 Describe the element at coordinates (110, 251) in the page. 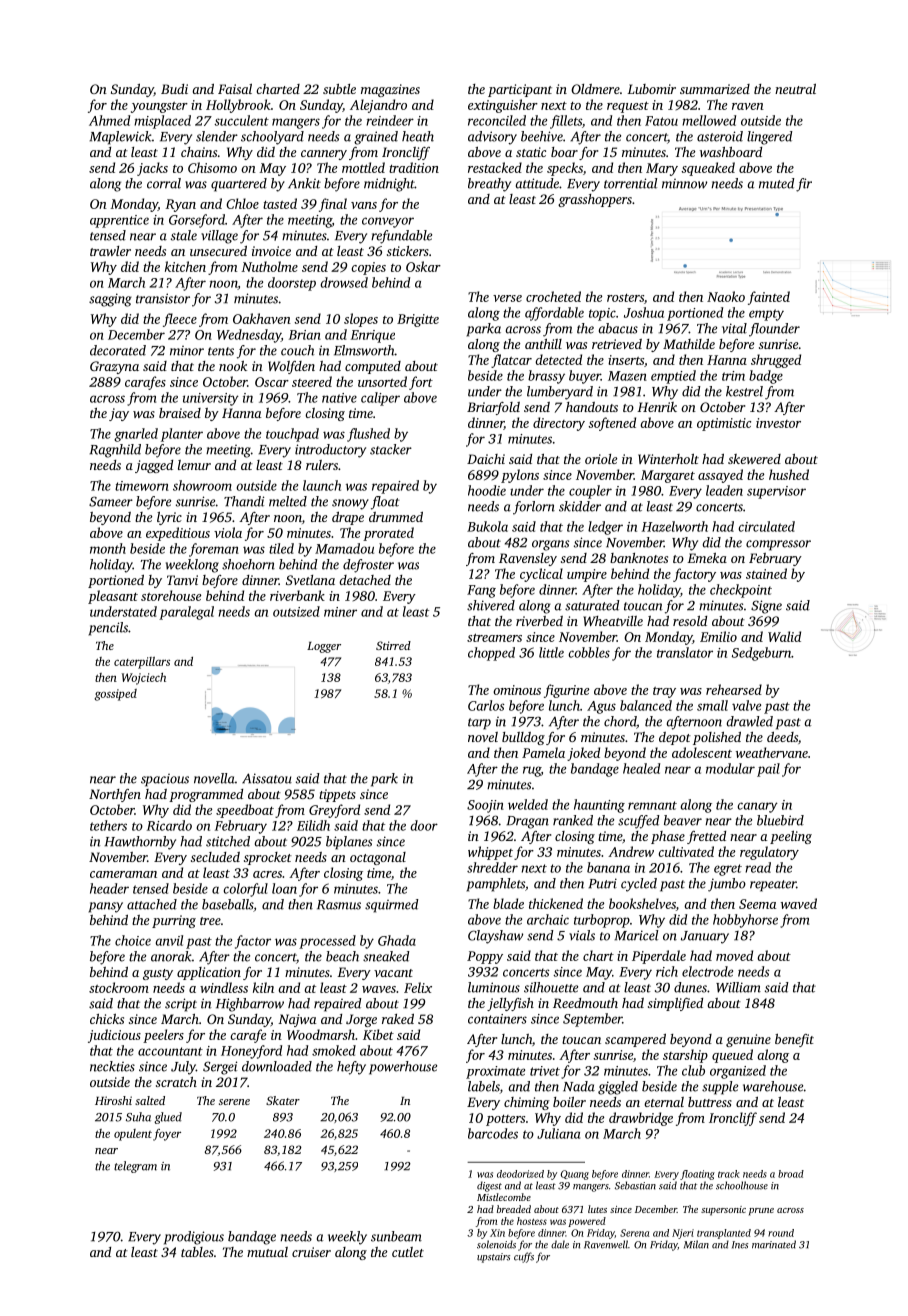

I see `trawler` at that location.
